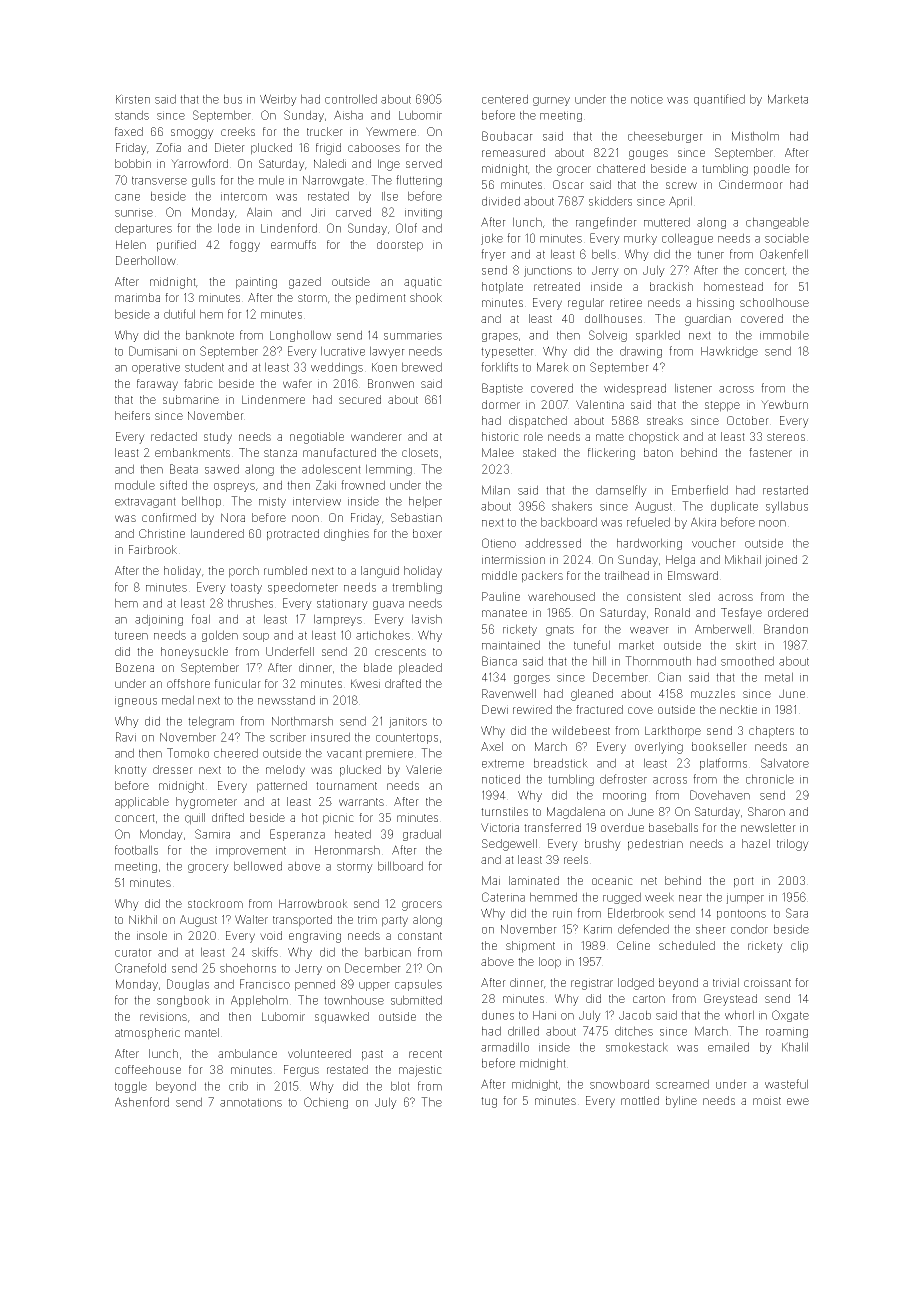  I want to click on Cindermoor, so click(751, 184).
